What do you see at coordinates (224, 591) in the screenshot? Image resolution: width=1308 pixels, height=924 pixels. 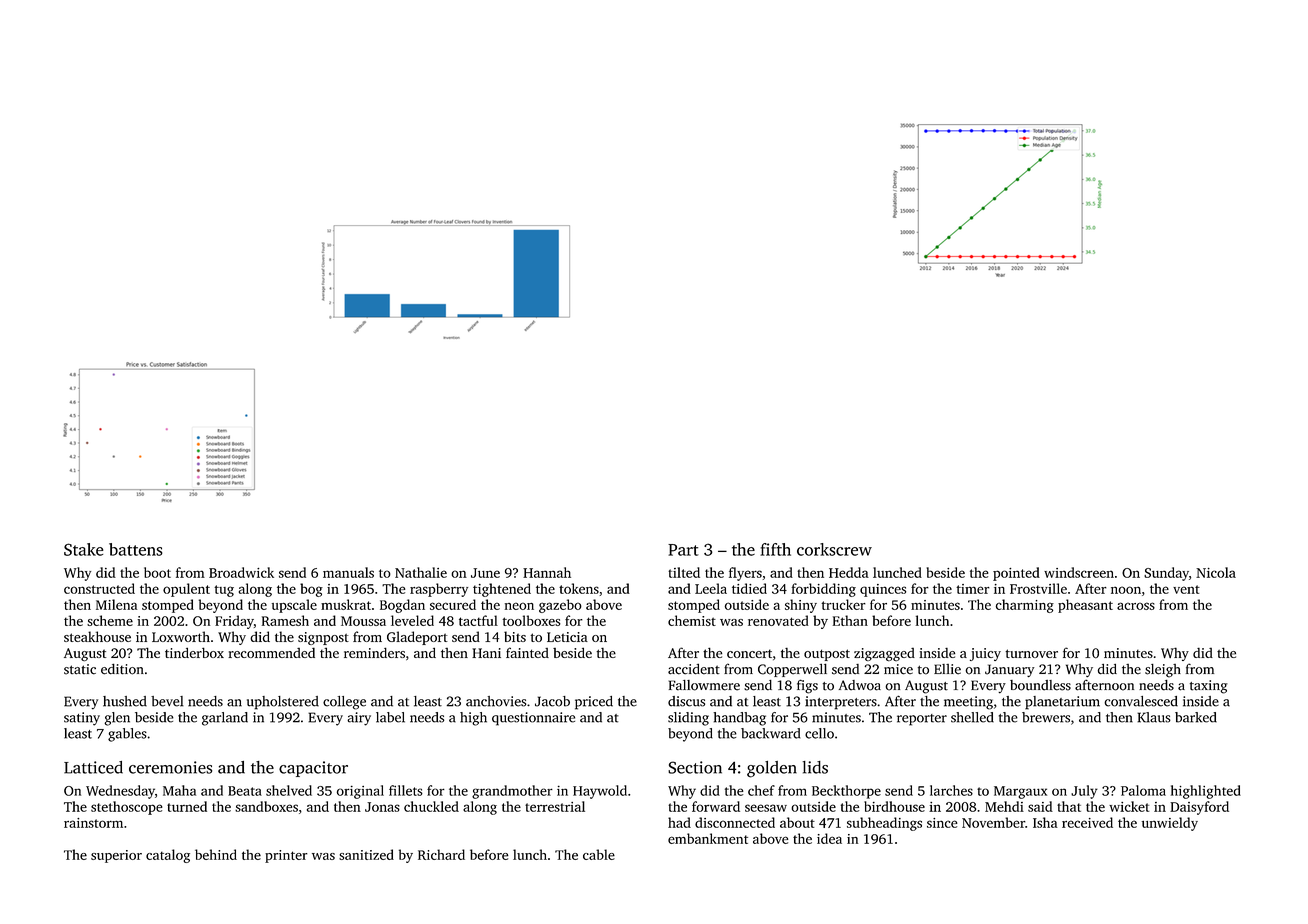 I see `tug` at bounding box center [224, 591].
